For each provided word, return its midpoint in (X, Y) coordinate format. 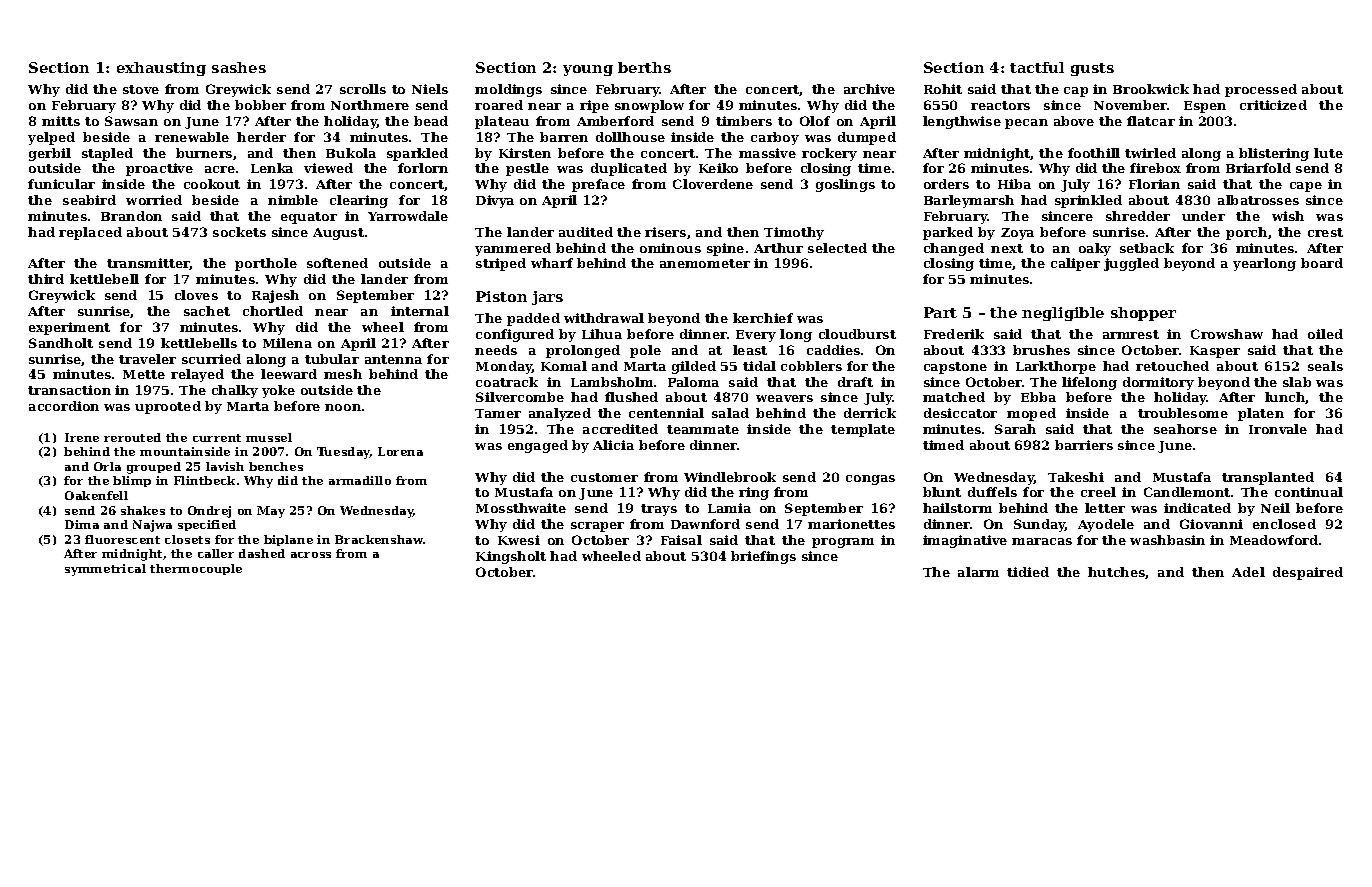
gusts (1092, 69)
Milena (287, 343)
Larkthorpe (1056, 367)
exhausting (161, 69)
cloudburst (857, 334)
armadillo (360, 480)
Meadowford (1274, 540)
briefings (763, 557)
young (588, 70)
